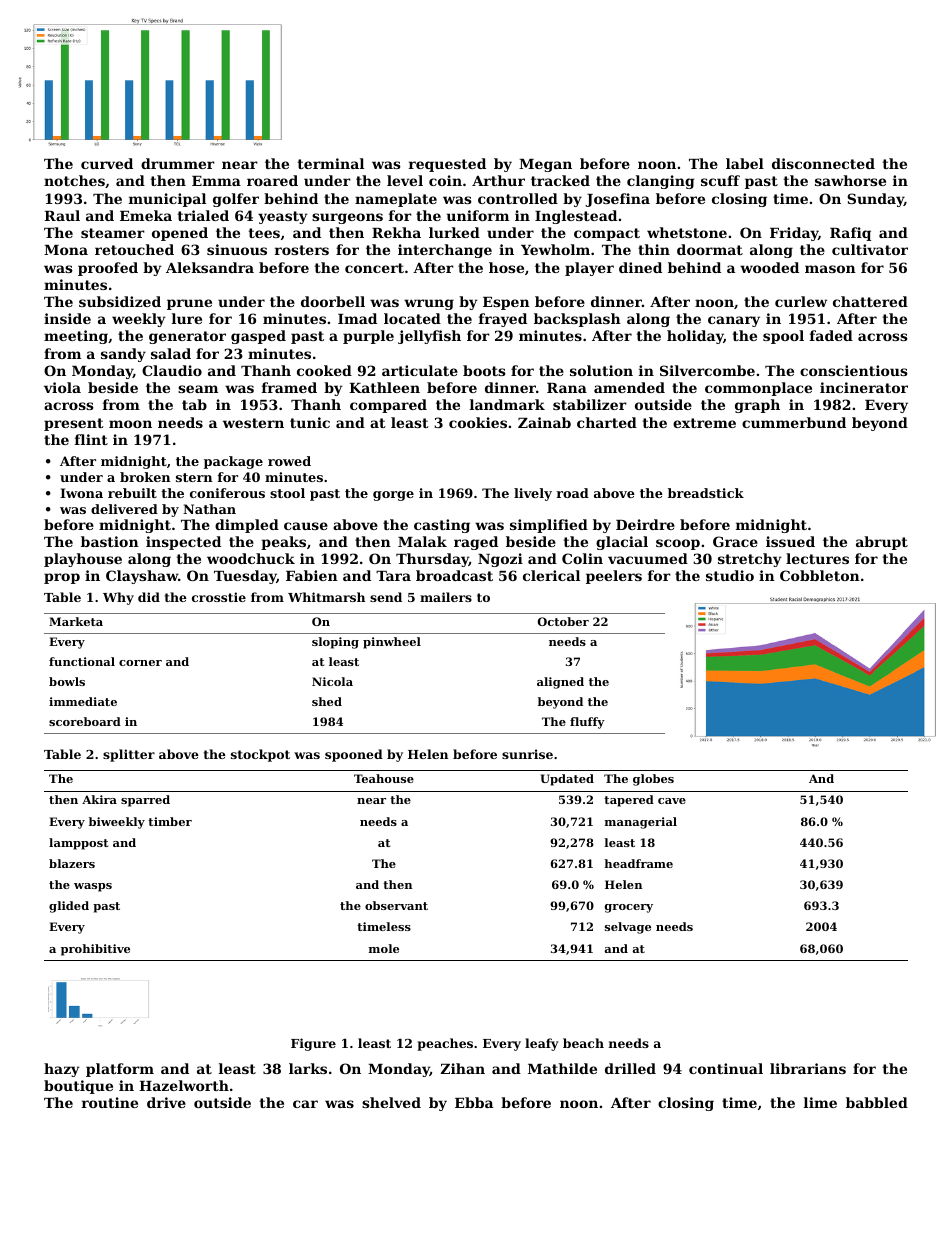 Image resolution: width=952 pixels, height=1233 pixels. I want to click on Ebba, so click(474, 1102).
